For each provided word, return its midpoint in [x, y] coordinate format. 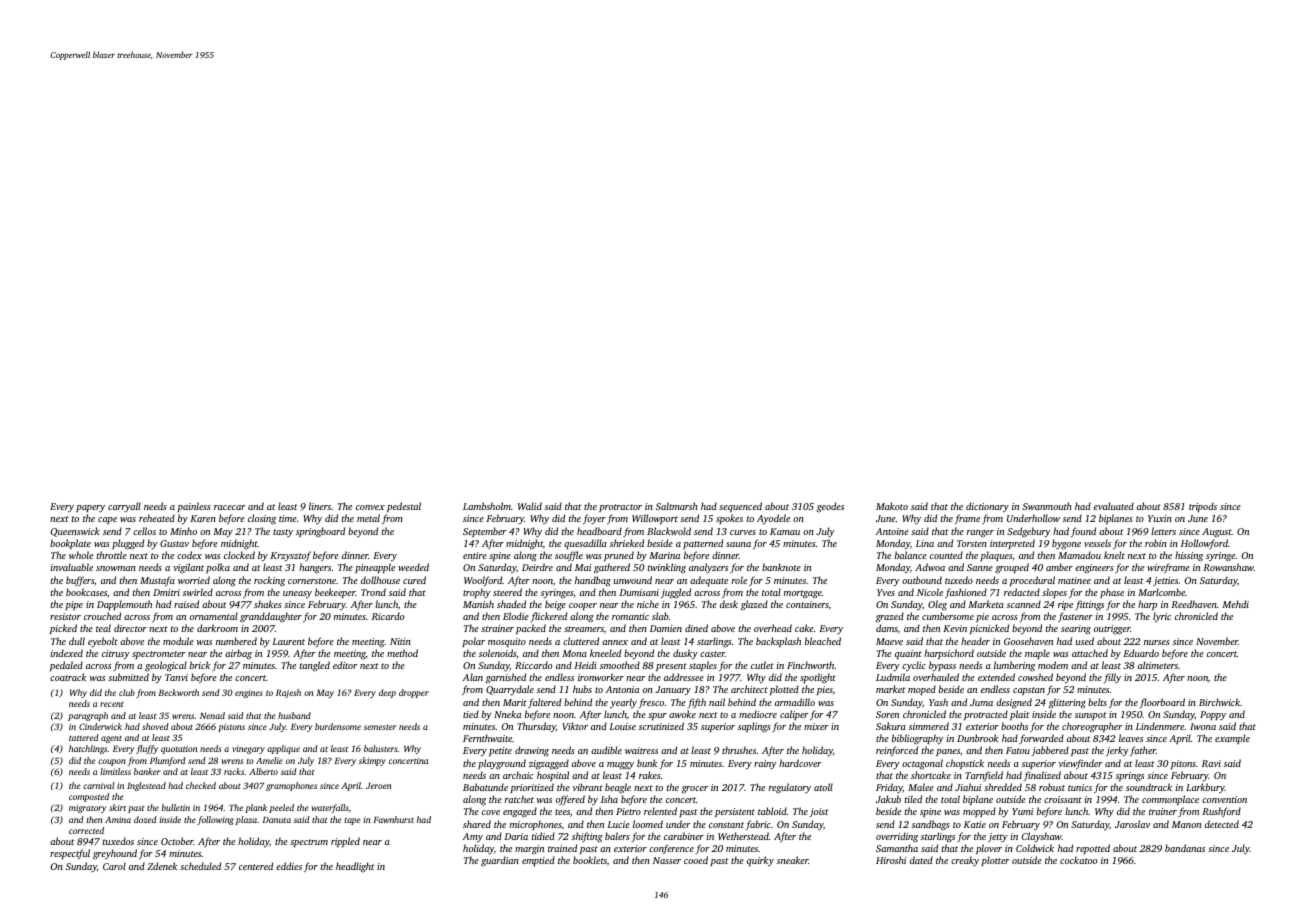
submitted [128, 677]
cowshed [1035, 677]
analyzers [708, 568]
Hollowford [1204, 544]
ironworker [601, 677]
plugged [128, 544]
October [177, 841]
